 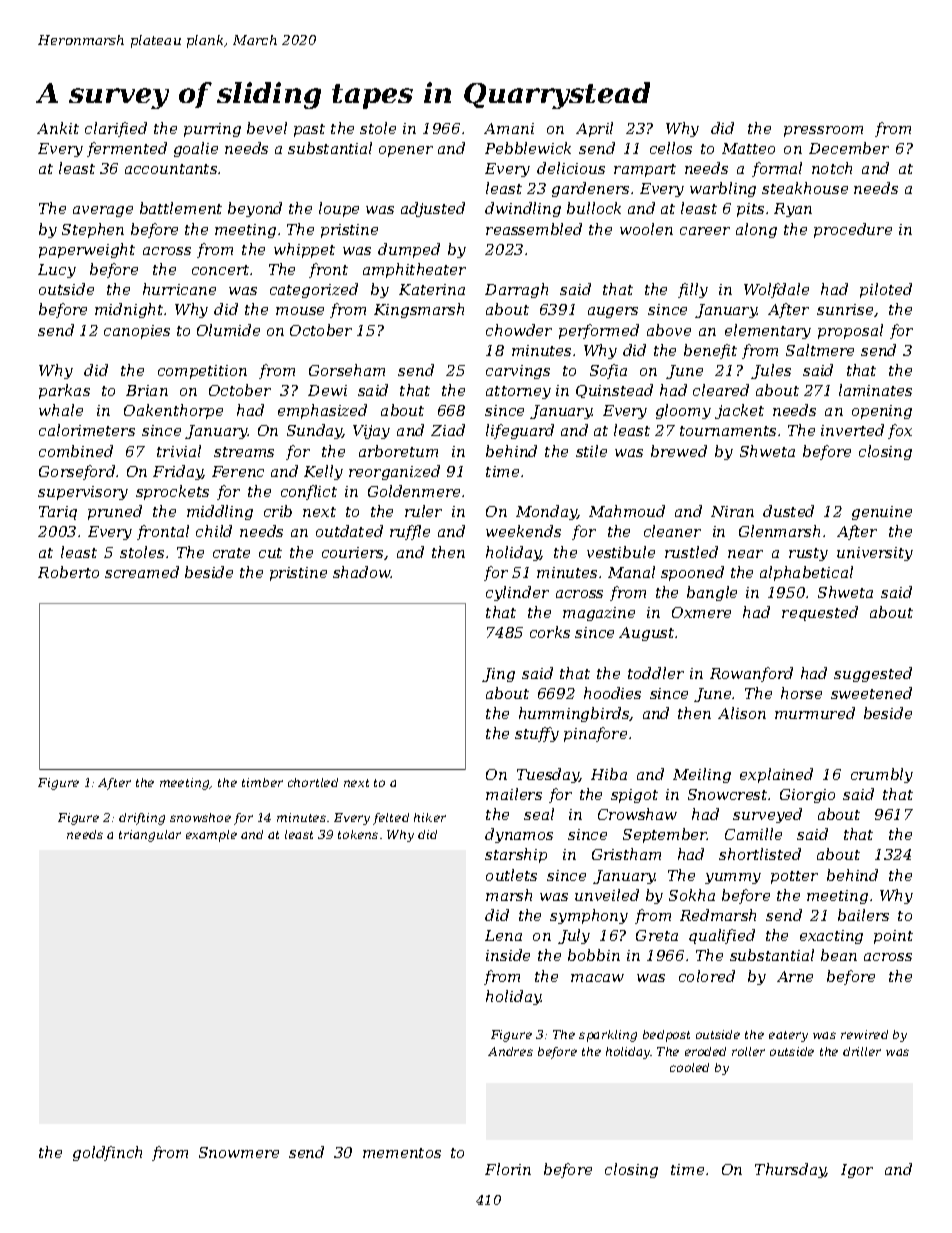 I want to click on cellos, so click(x=671, y=148).
